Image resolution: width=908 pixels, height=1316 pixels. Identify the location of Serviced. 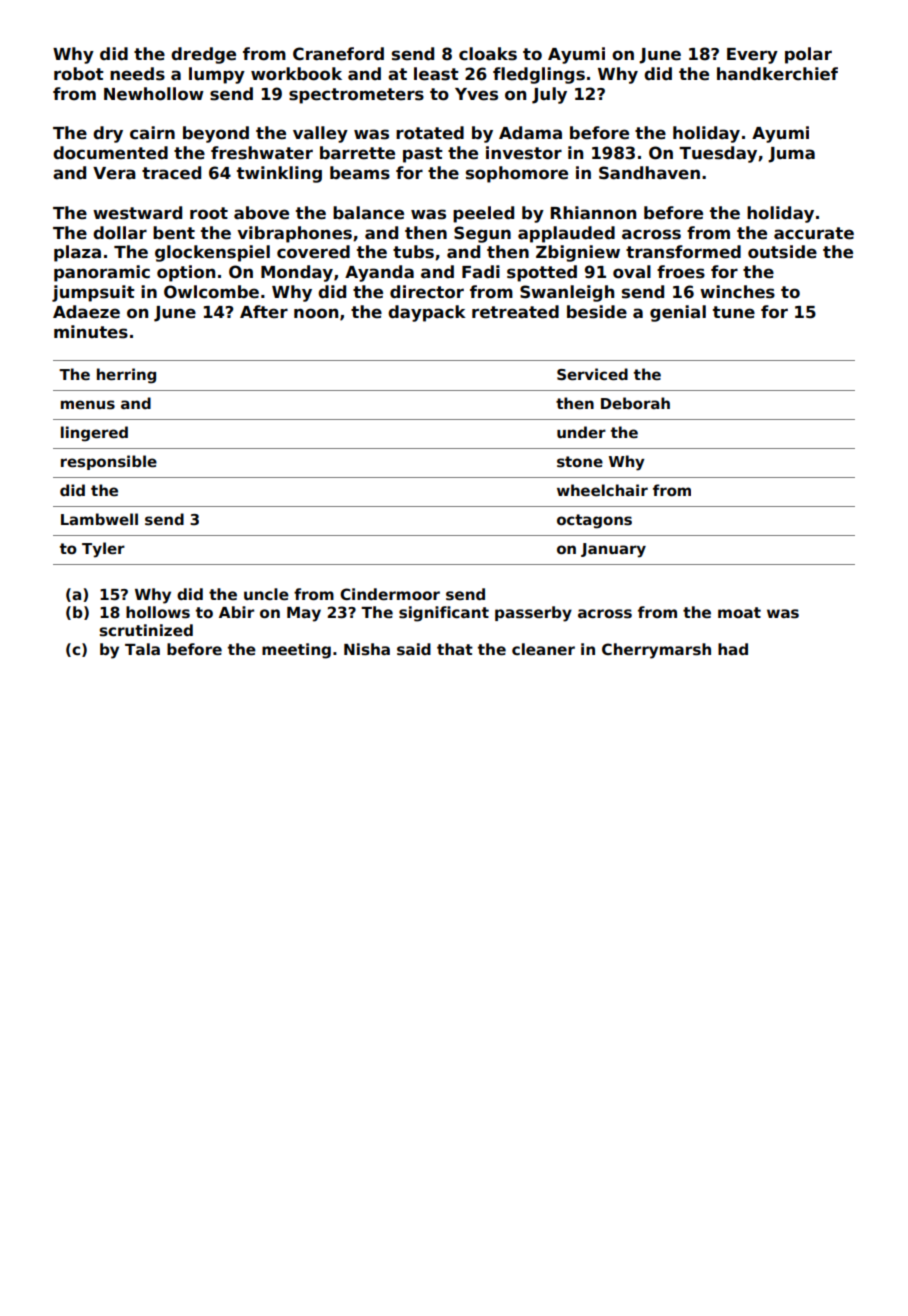
(592, 374).
